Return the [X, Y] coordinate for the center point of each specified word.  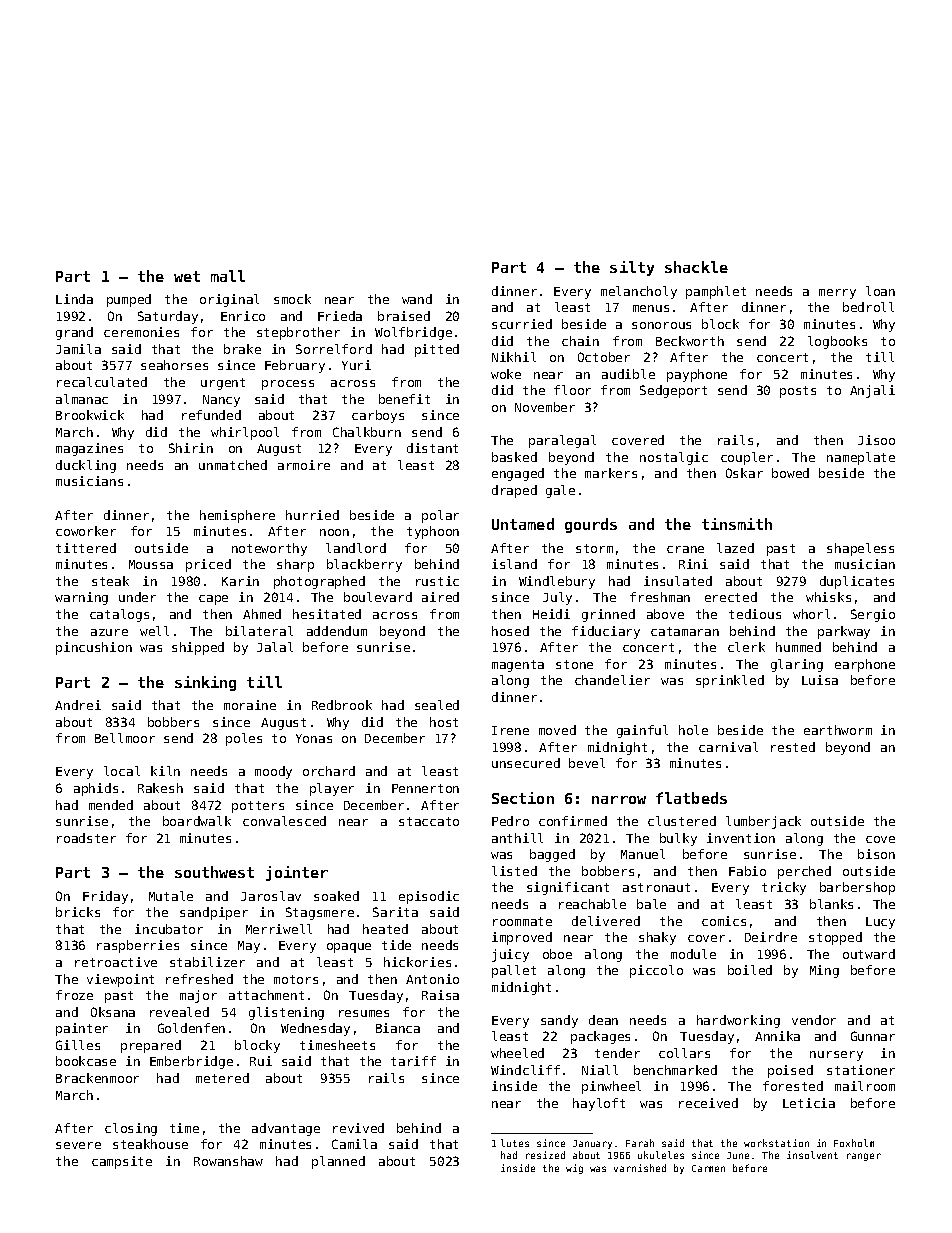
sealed [437, 705]
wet [187, 276]
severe [78, 1145]
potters [258, 807]
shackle [696, 267]
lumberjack [763, 822]
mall [228, 276]
